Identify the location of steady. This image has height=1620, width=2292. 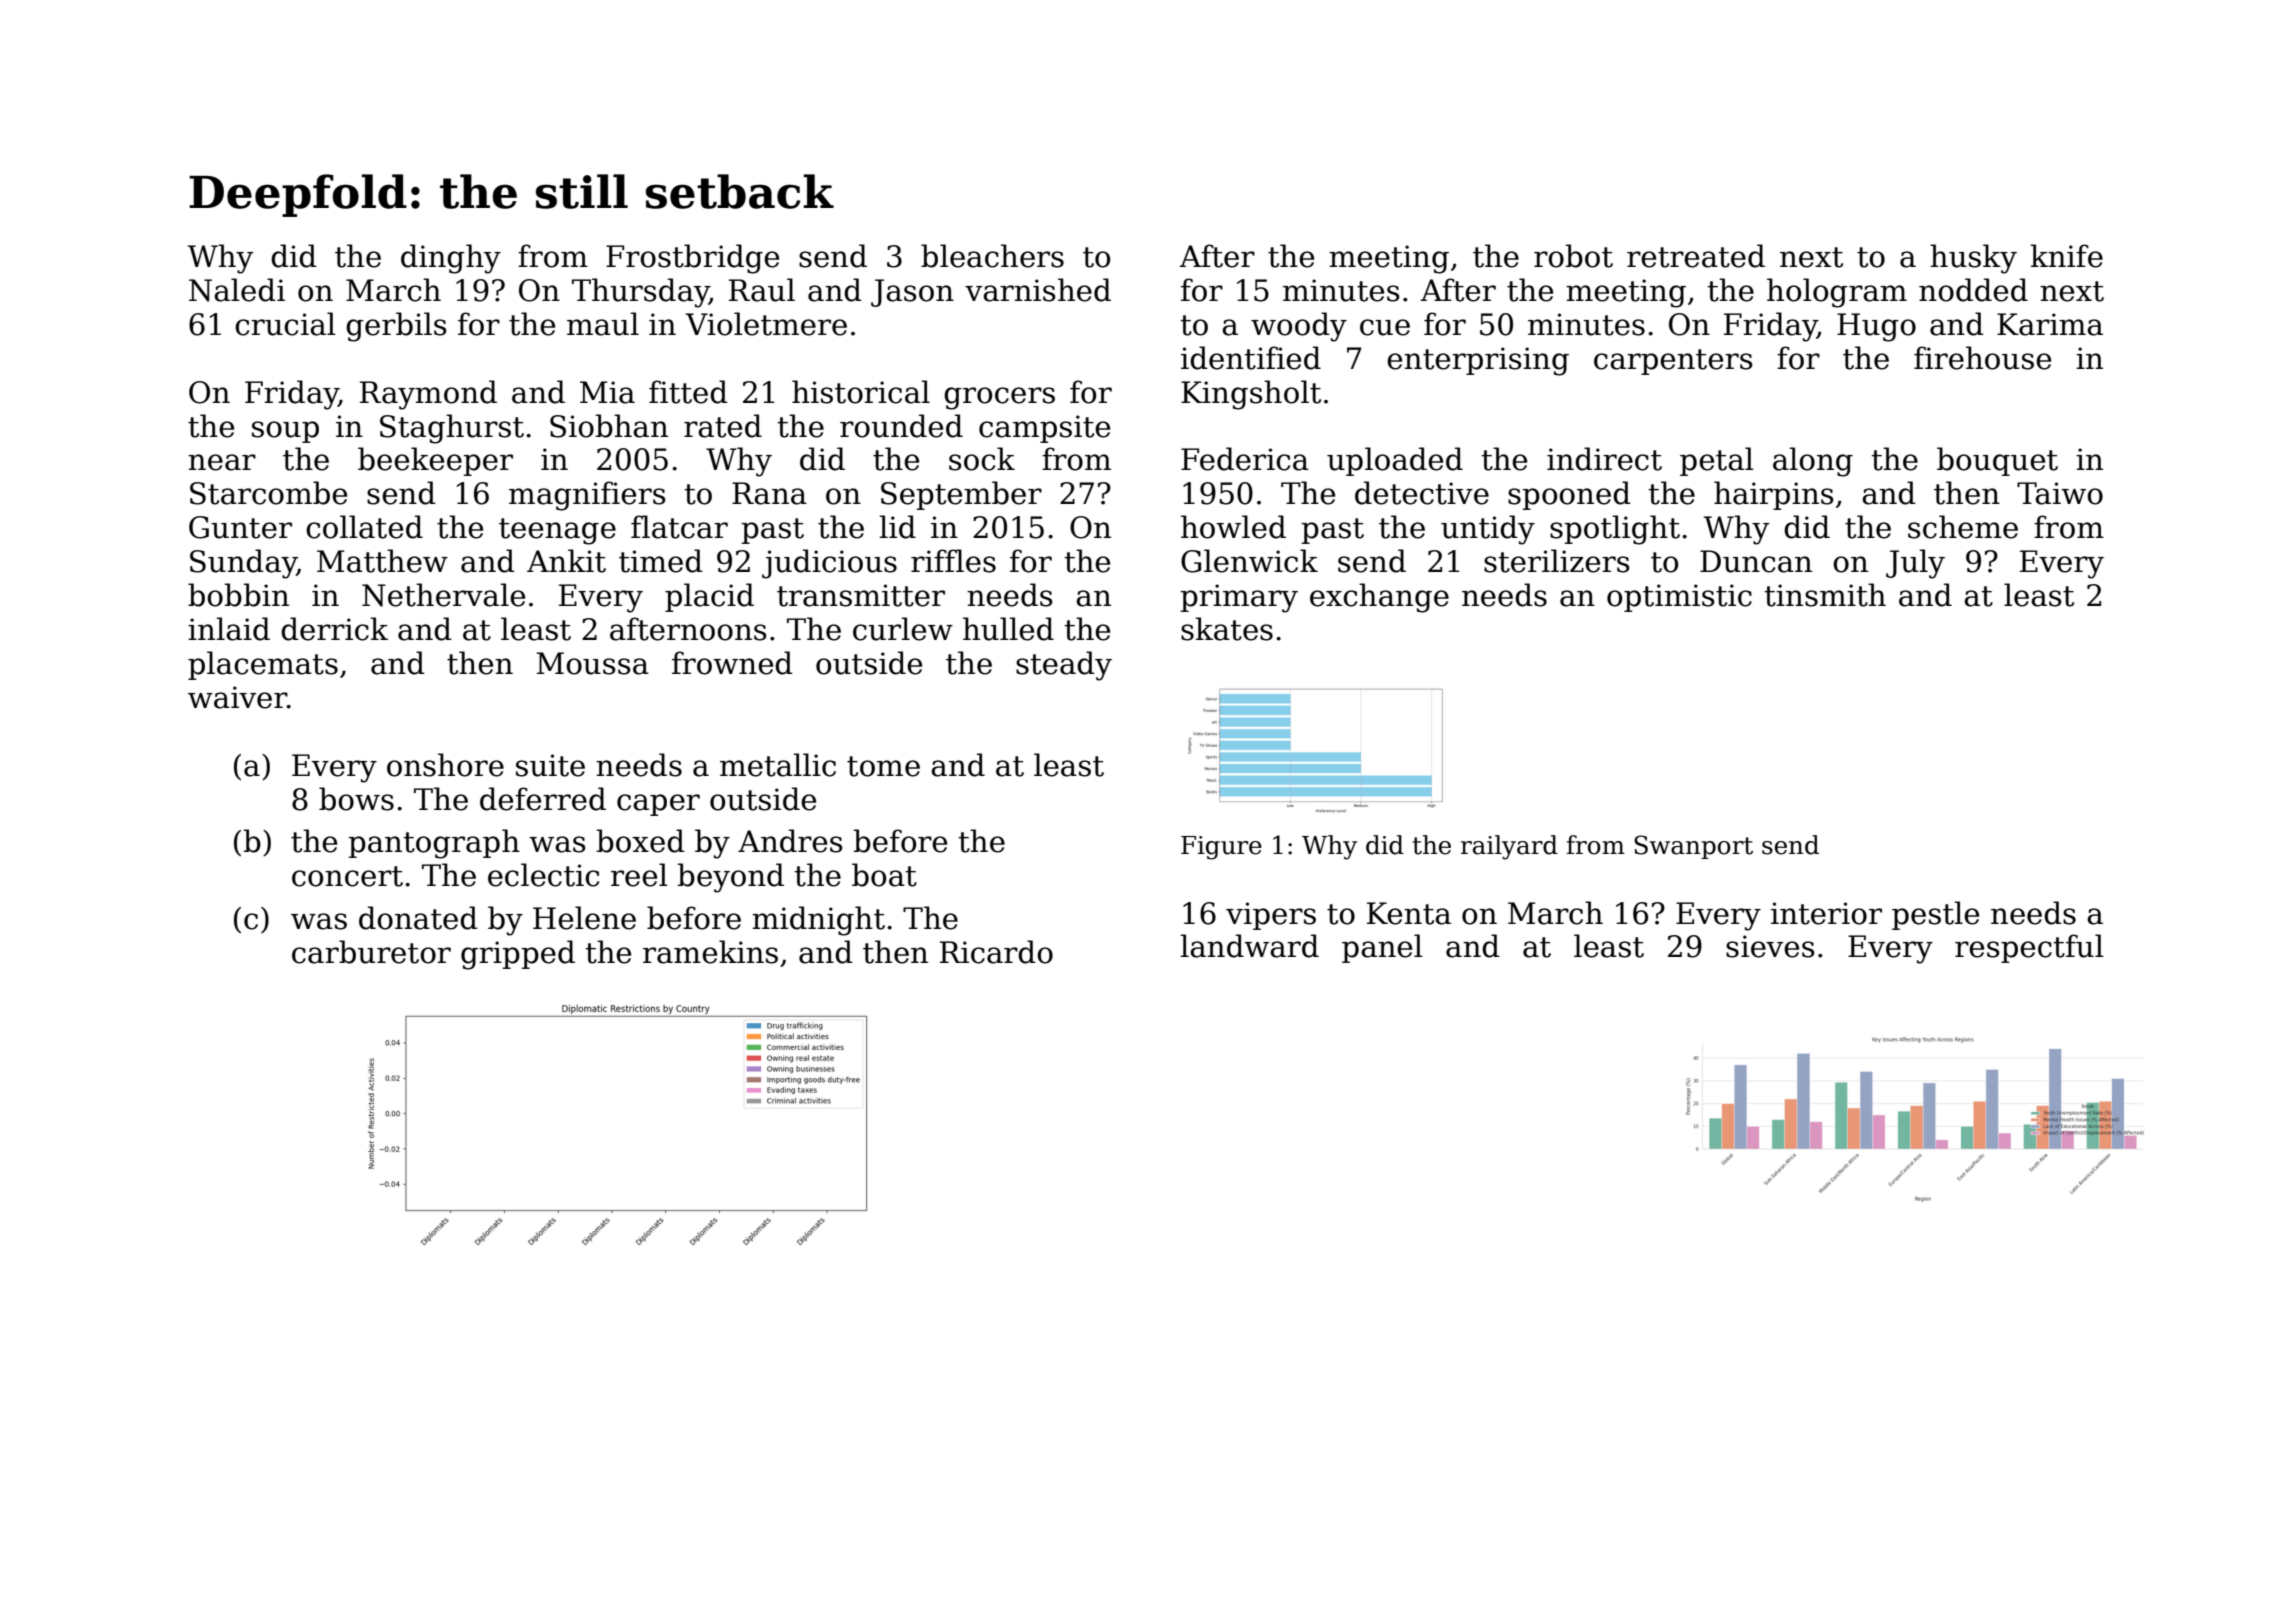
(1064, 666).
